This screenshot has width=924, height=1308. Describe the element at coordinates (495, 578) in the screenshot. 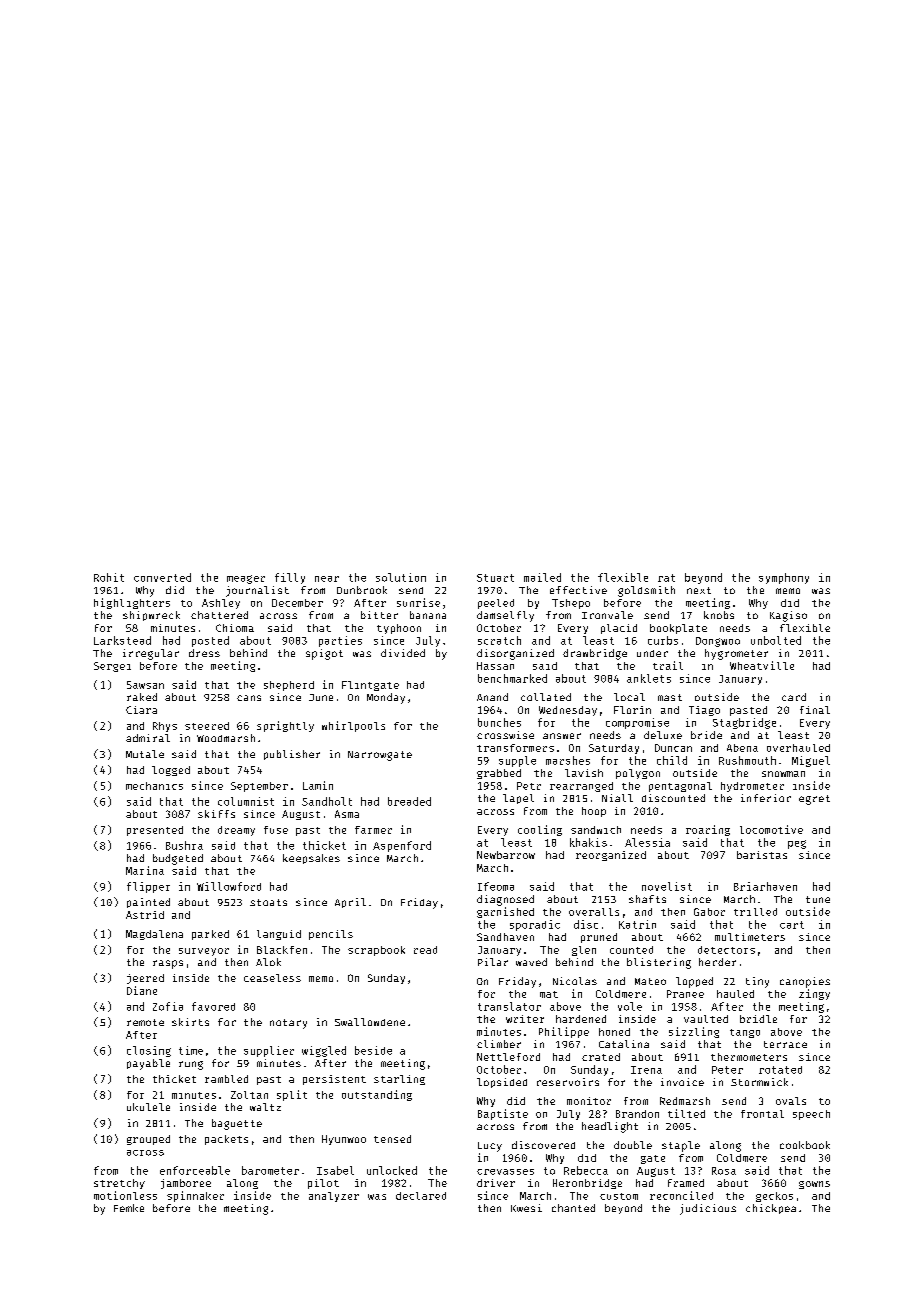

I see `Stuart` at that location.
